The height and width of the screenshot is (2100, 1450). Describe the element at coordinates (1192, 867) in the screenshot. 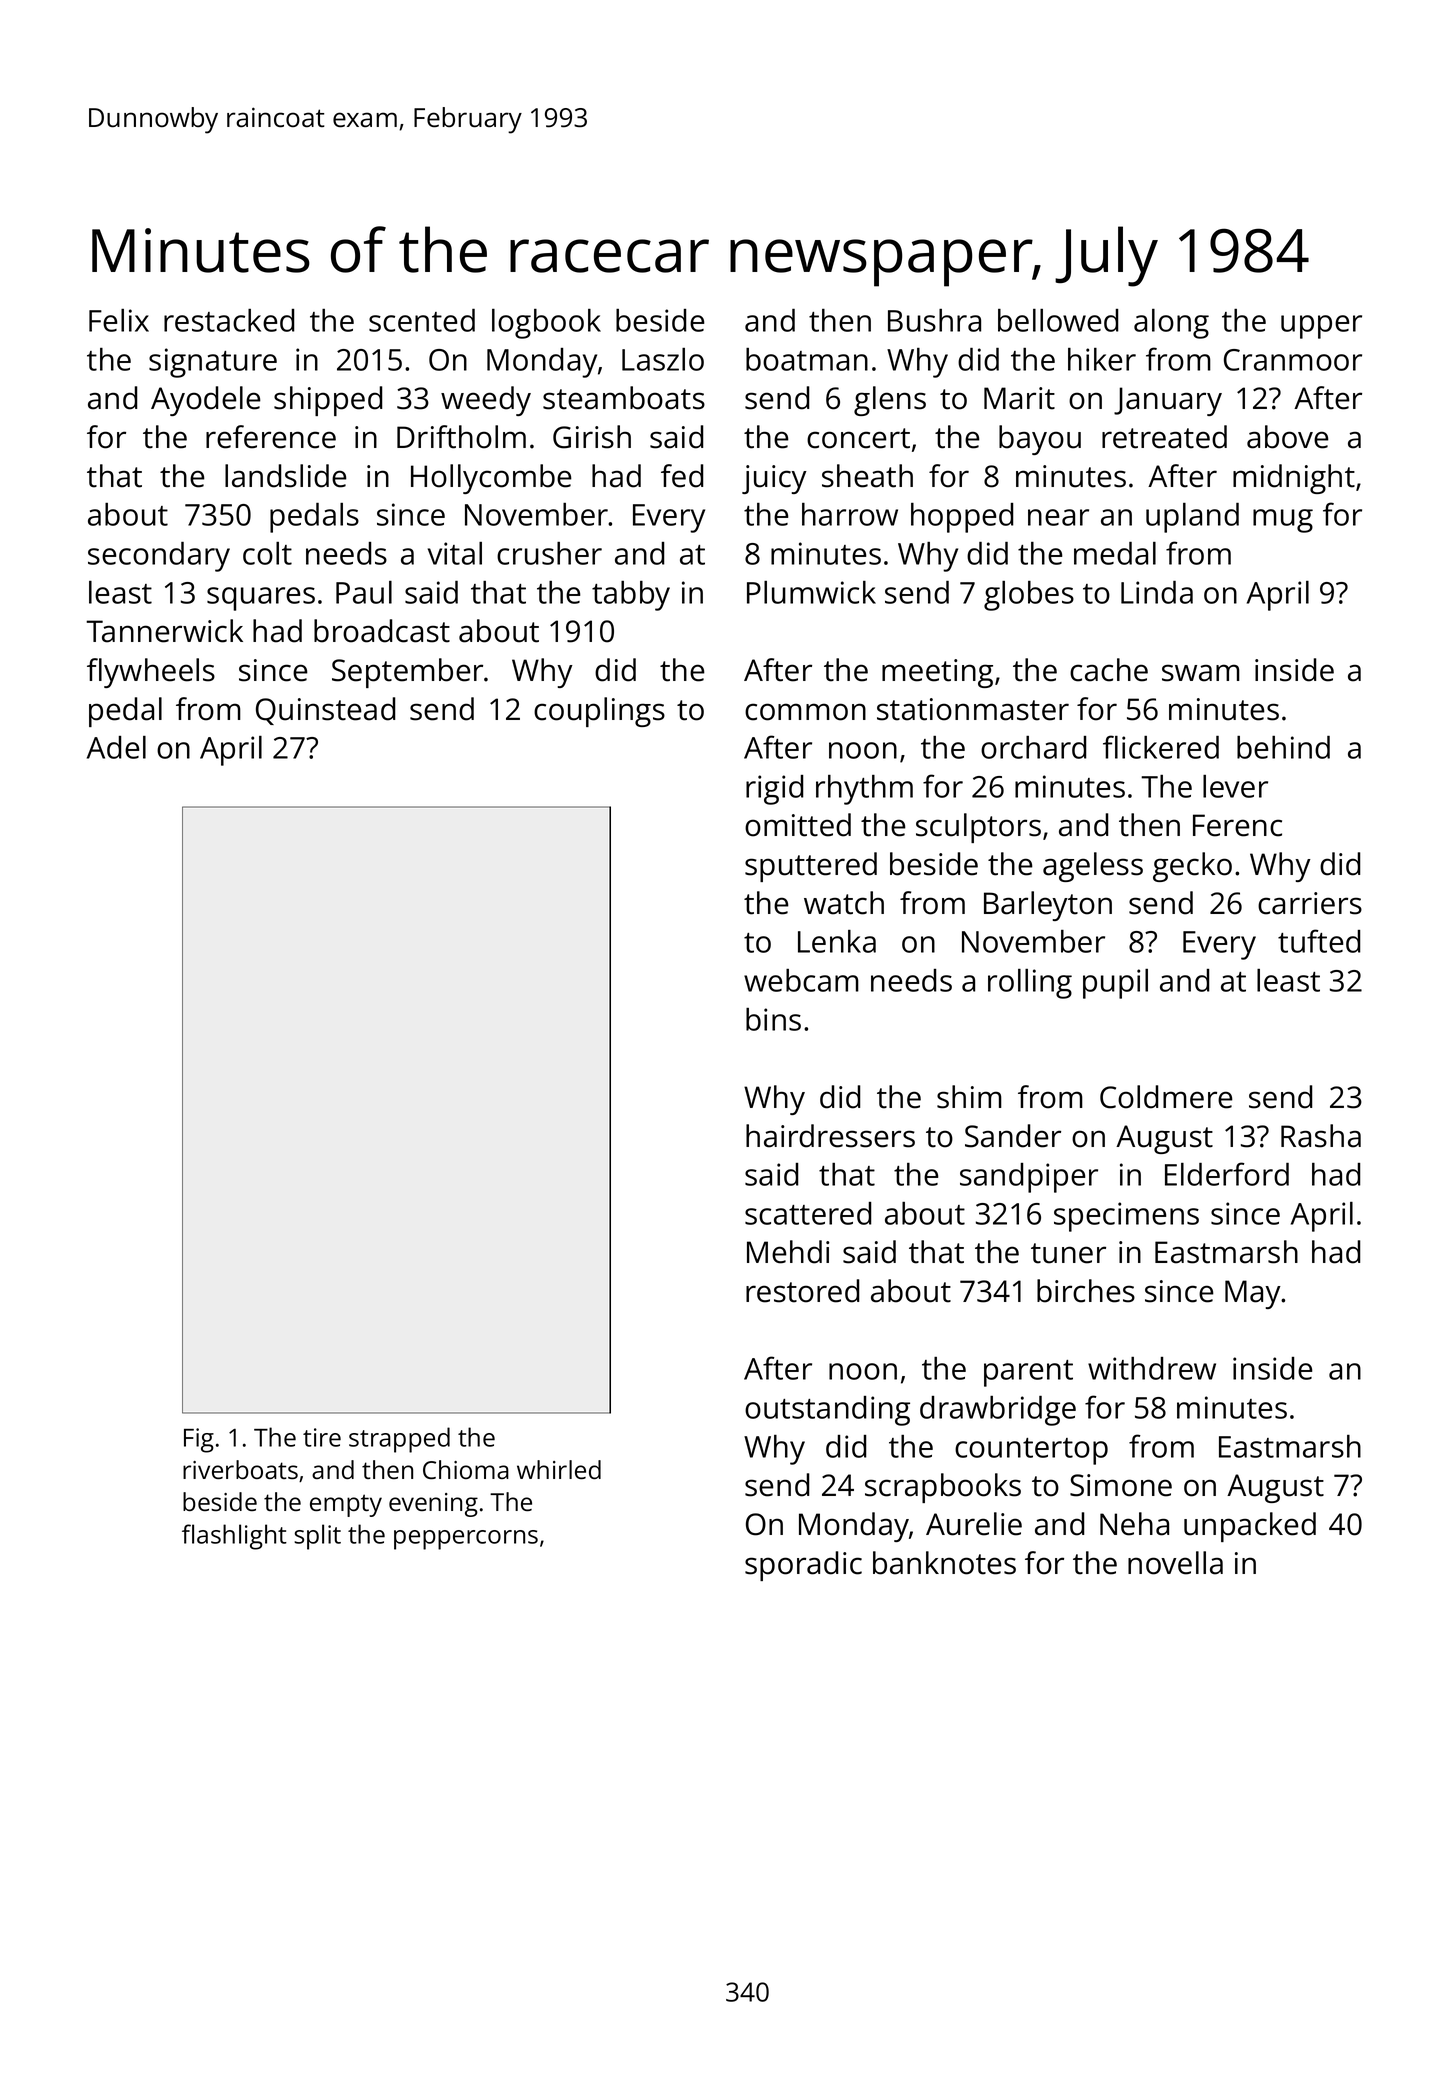

I see `gecko` at that location.
